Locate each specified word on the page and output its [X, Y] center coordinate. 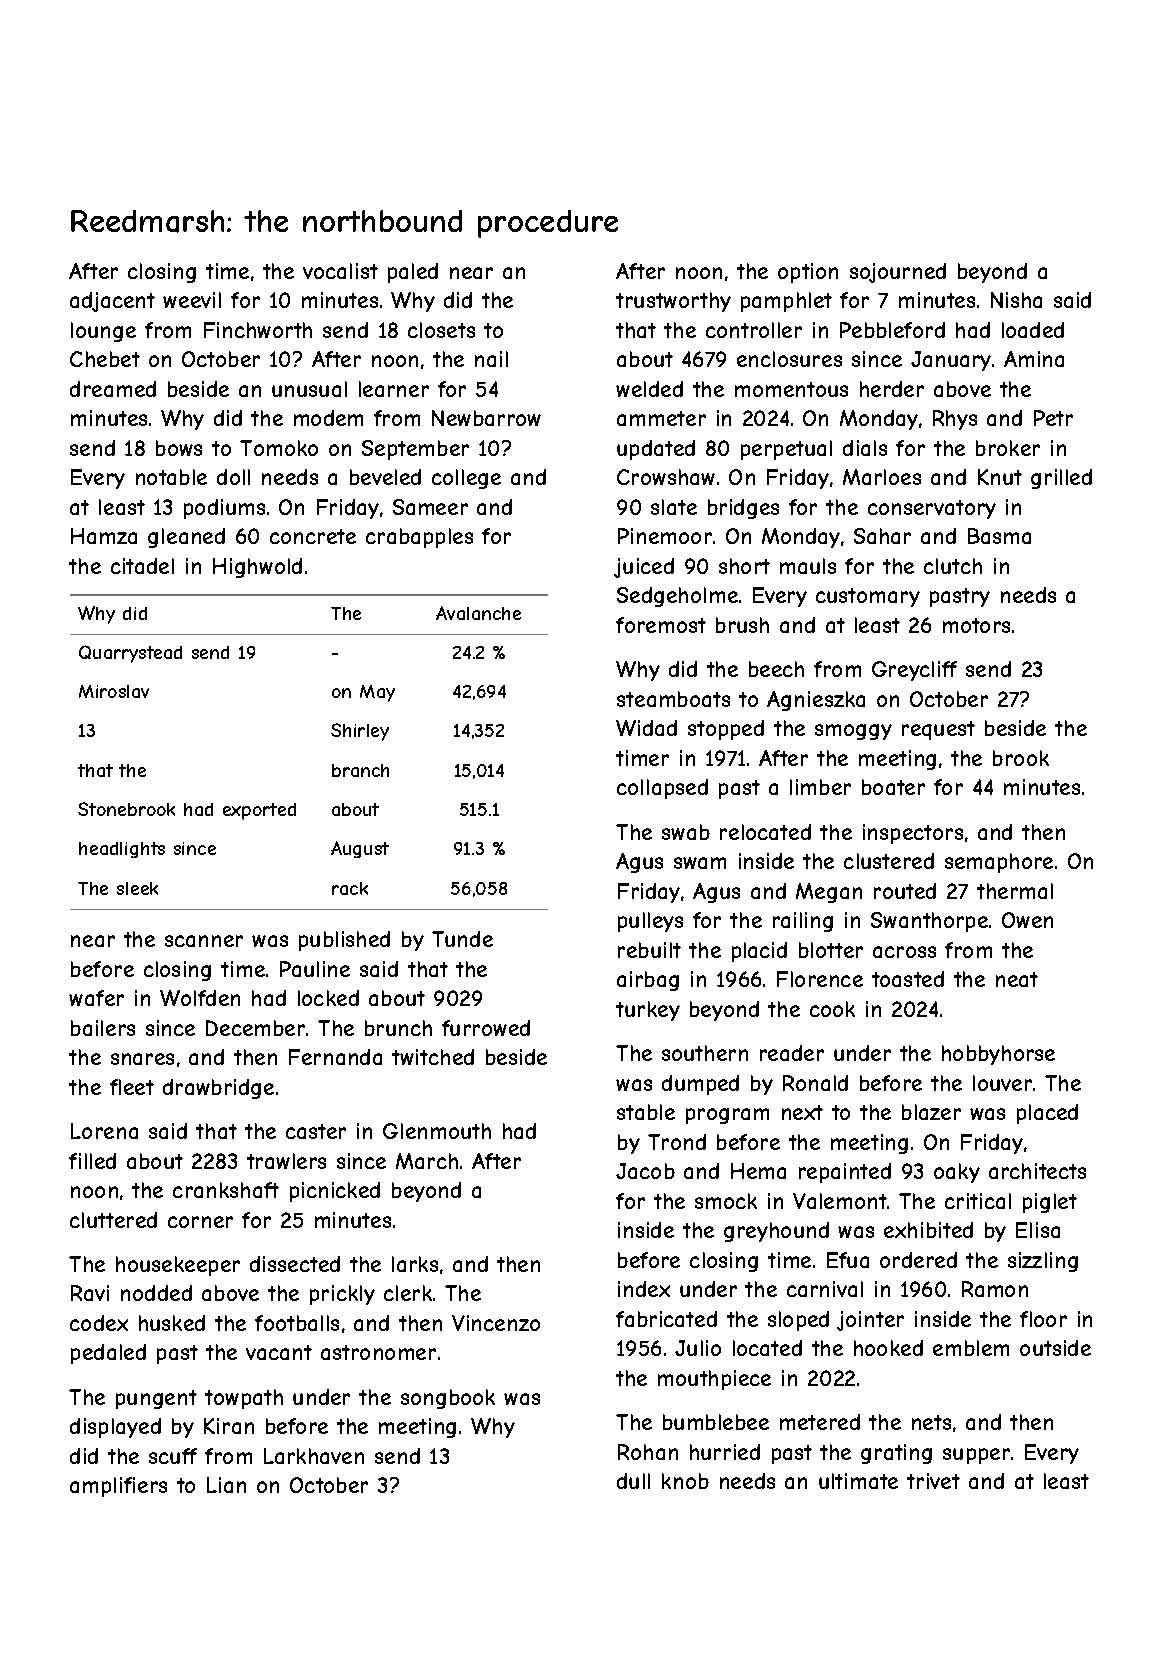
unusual [309, 389]
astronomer [378, 1352]
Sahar [882, 536]
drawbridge [218, 1089]
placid [759, 952]
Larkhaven [314, 1456]
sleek [137, 888]
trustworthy [673, 302]
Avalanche [478, 613]
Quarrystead [130, 654]
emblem [971, 1348]
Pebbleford [892, 330]
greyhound [776, 1232]
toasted [908, 979]
